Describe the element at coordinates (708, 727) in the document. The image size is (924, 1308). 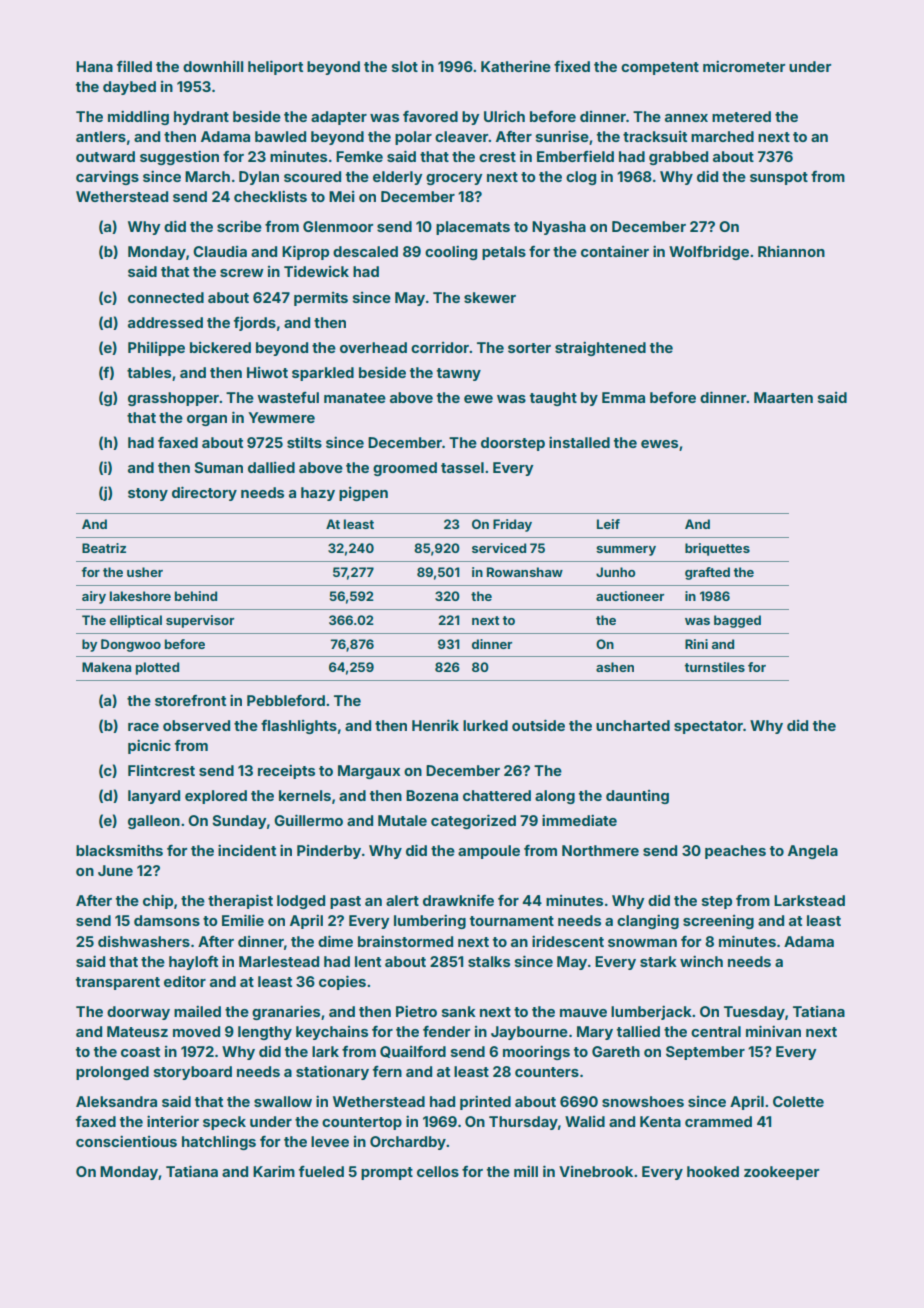
I see `spectator` at that location.
